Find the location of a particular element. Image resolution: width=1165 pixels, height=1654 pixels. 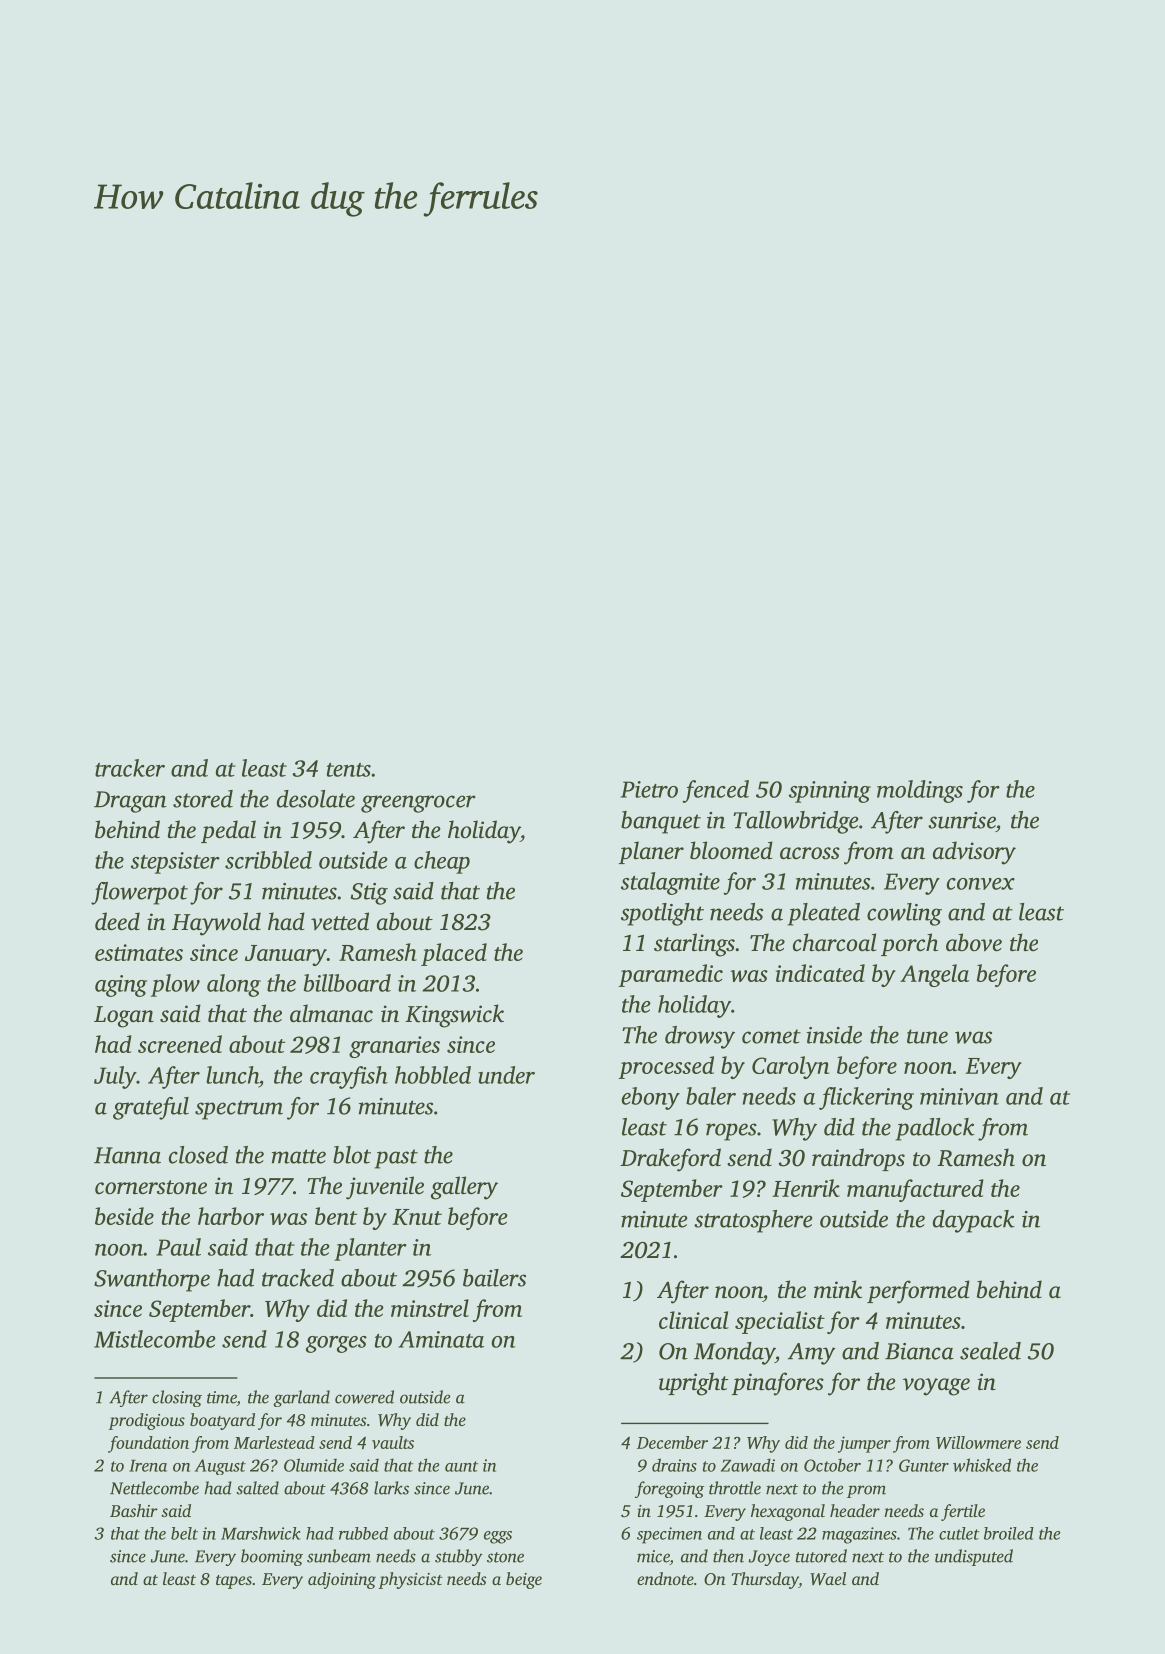

Stig is located at coordinates (369, 894).
